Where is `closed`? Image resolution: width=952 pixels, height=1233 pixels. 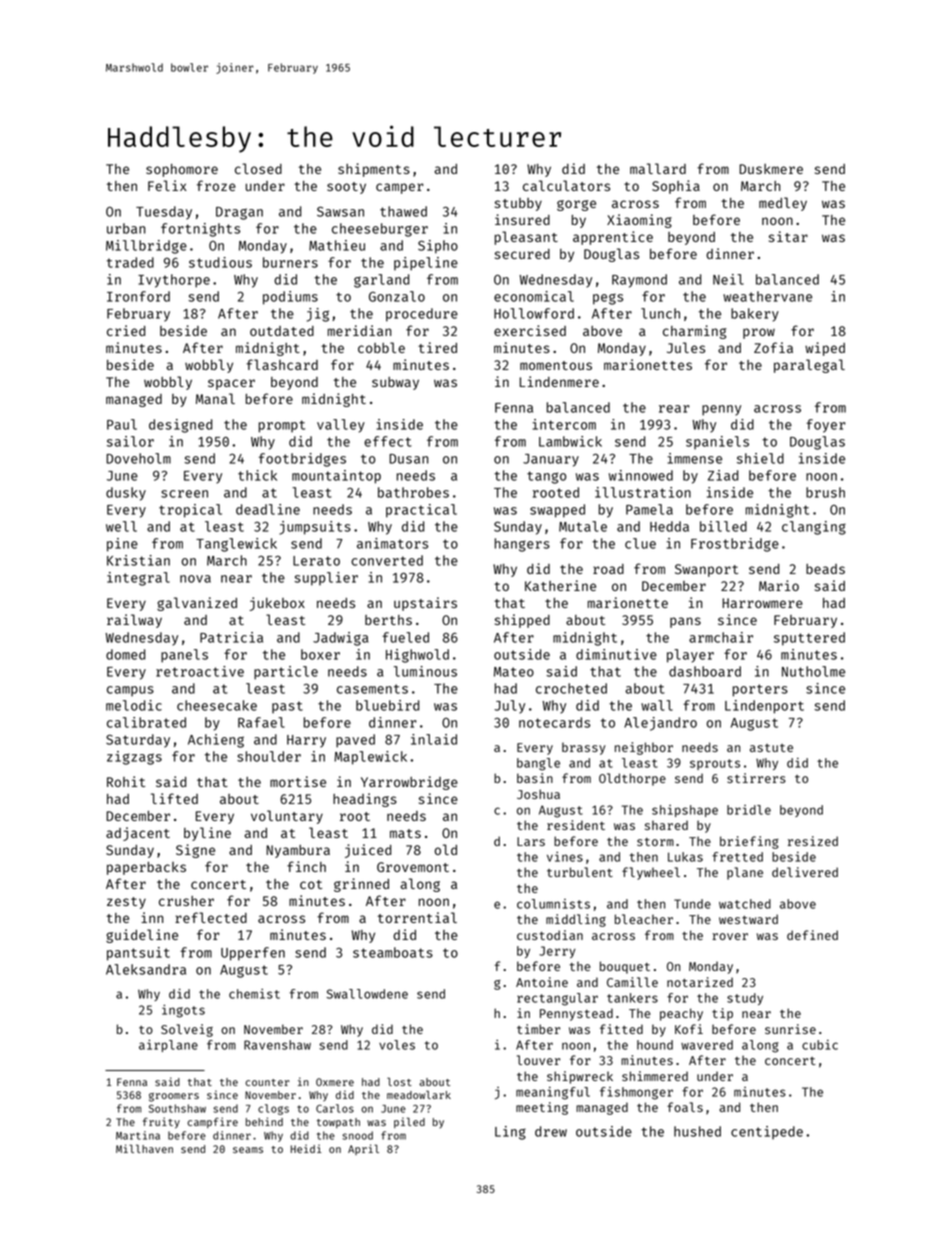
closed is located at coordinates (258, 168).
